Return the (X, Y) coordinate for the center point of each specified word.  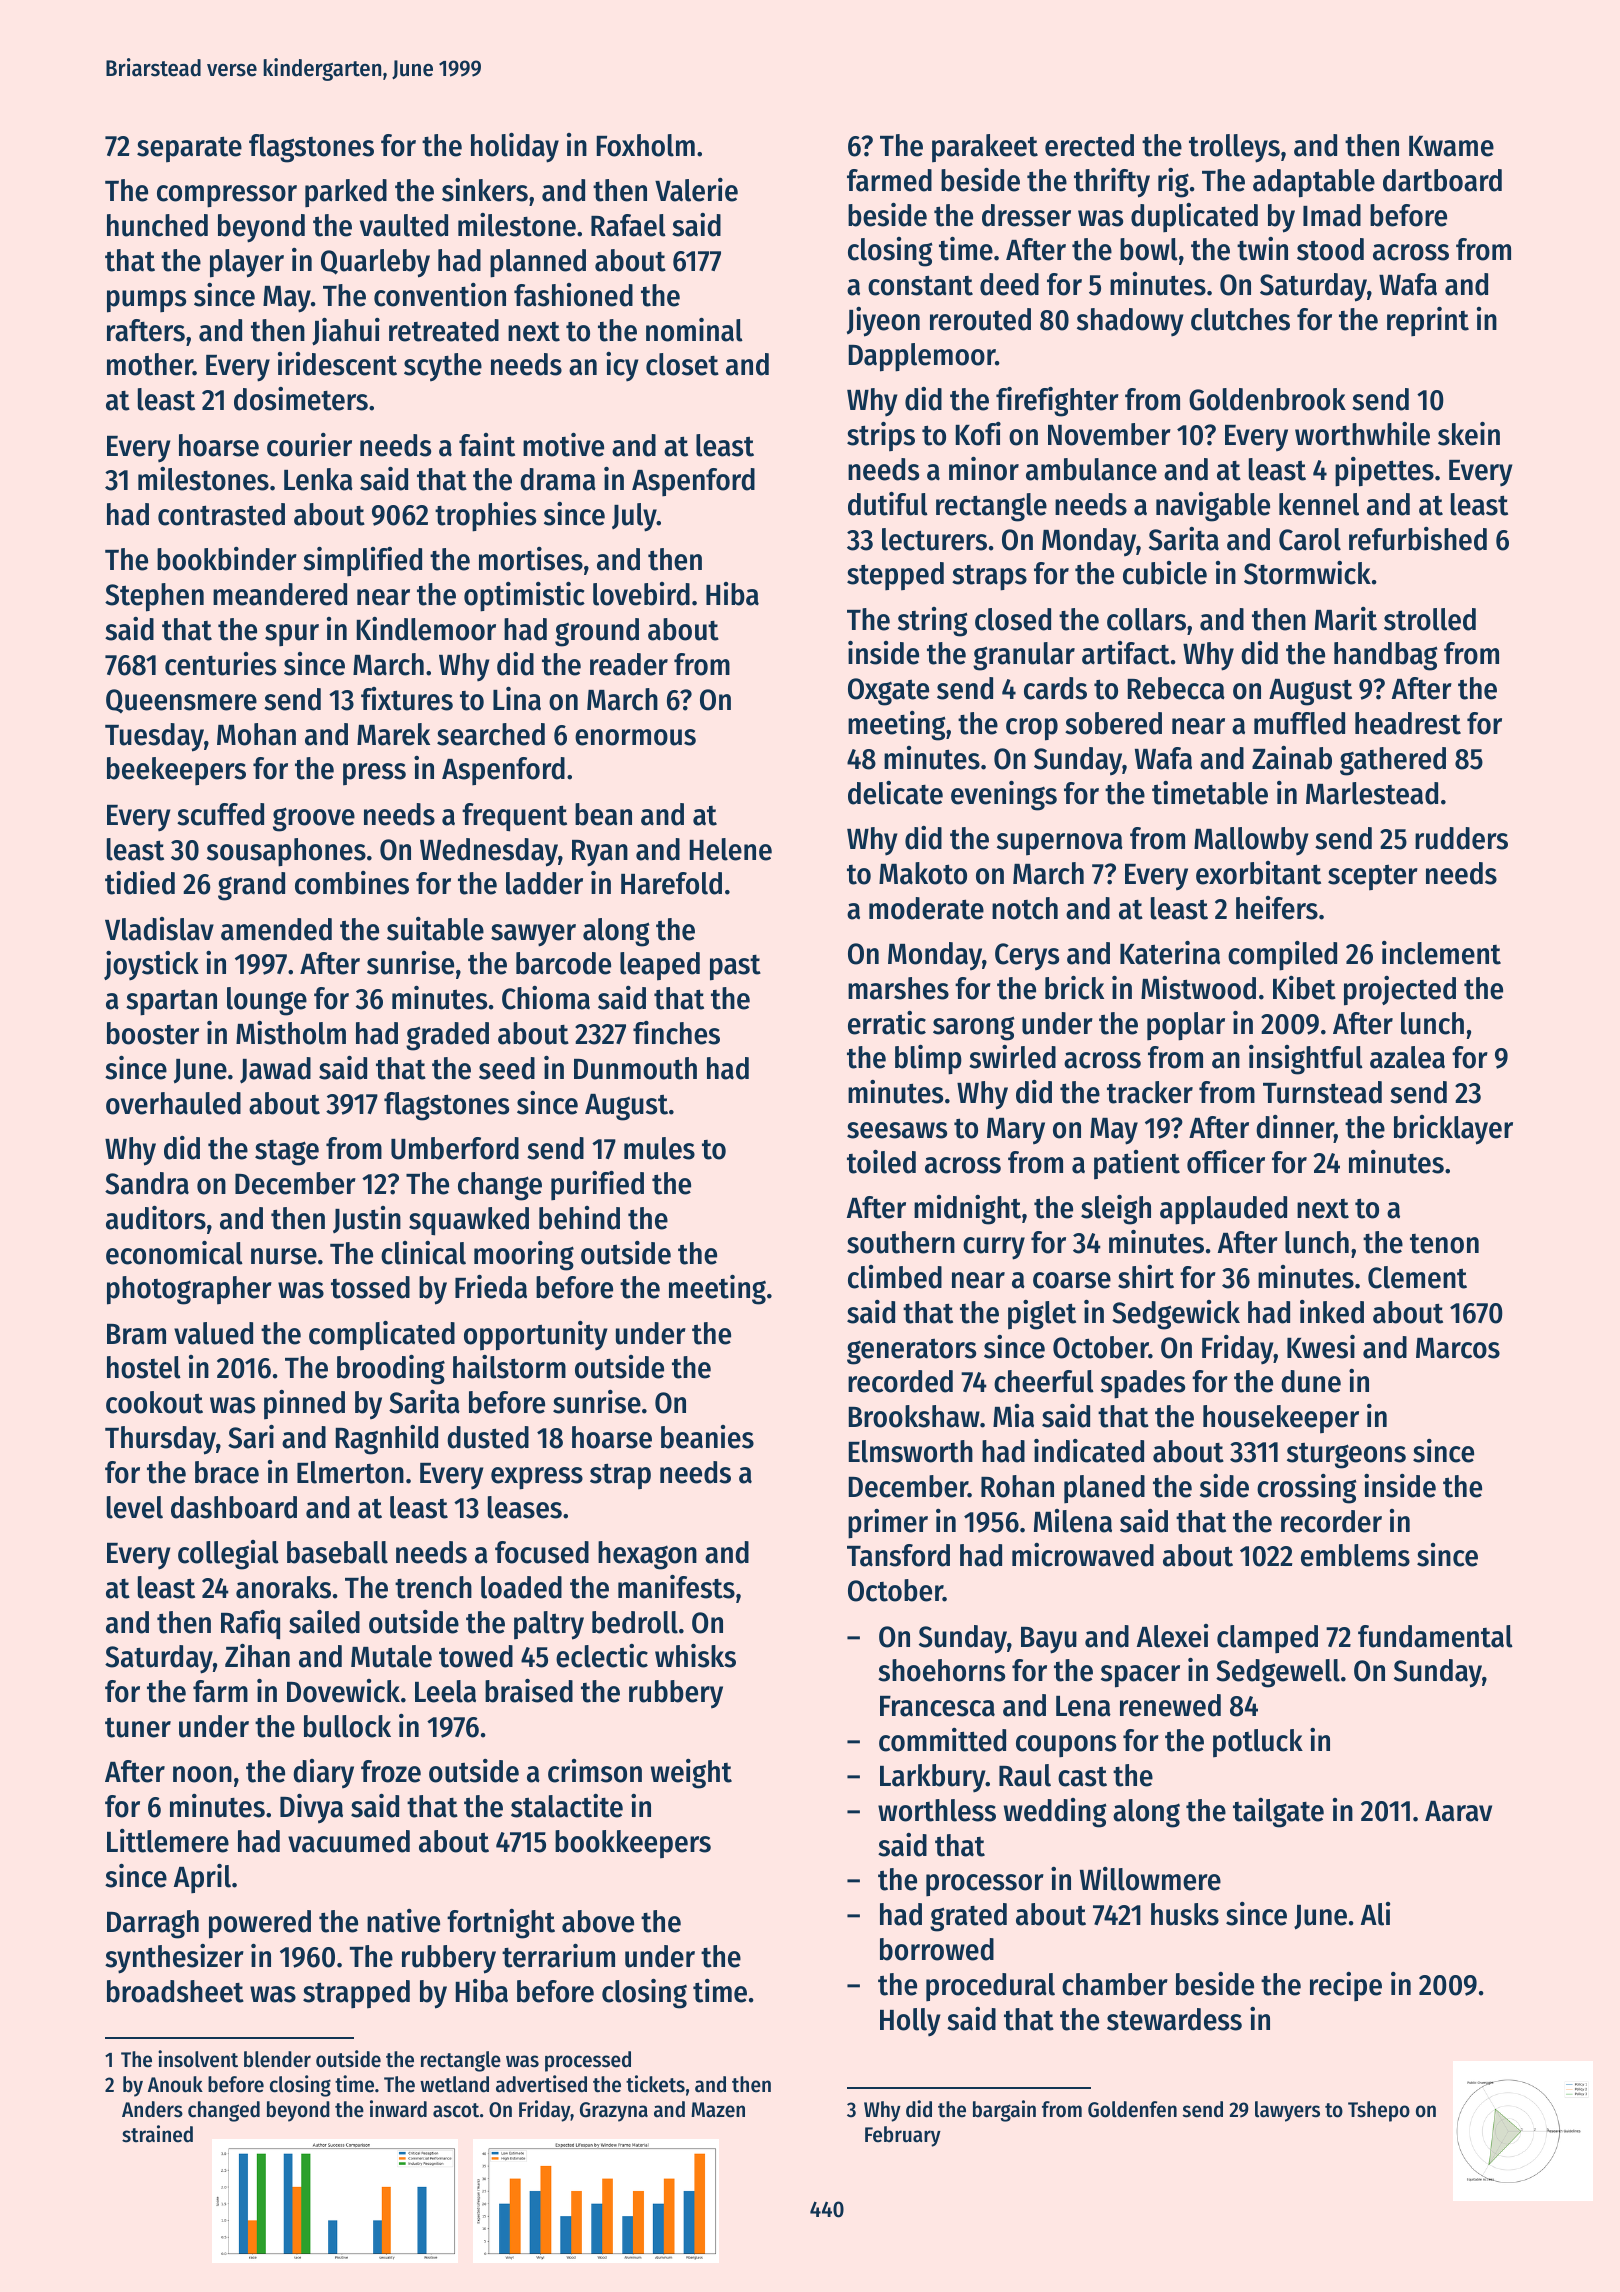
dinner (1295, 1127)
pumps (146, 301)
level (135, 1507)
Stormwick (1307, 573)
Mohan (256, 734)
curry (994, 1248)
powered (260, 1924)
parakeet (985, 148)
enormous (635, 737)
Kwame (1451, 146)
